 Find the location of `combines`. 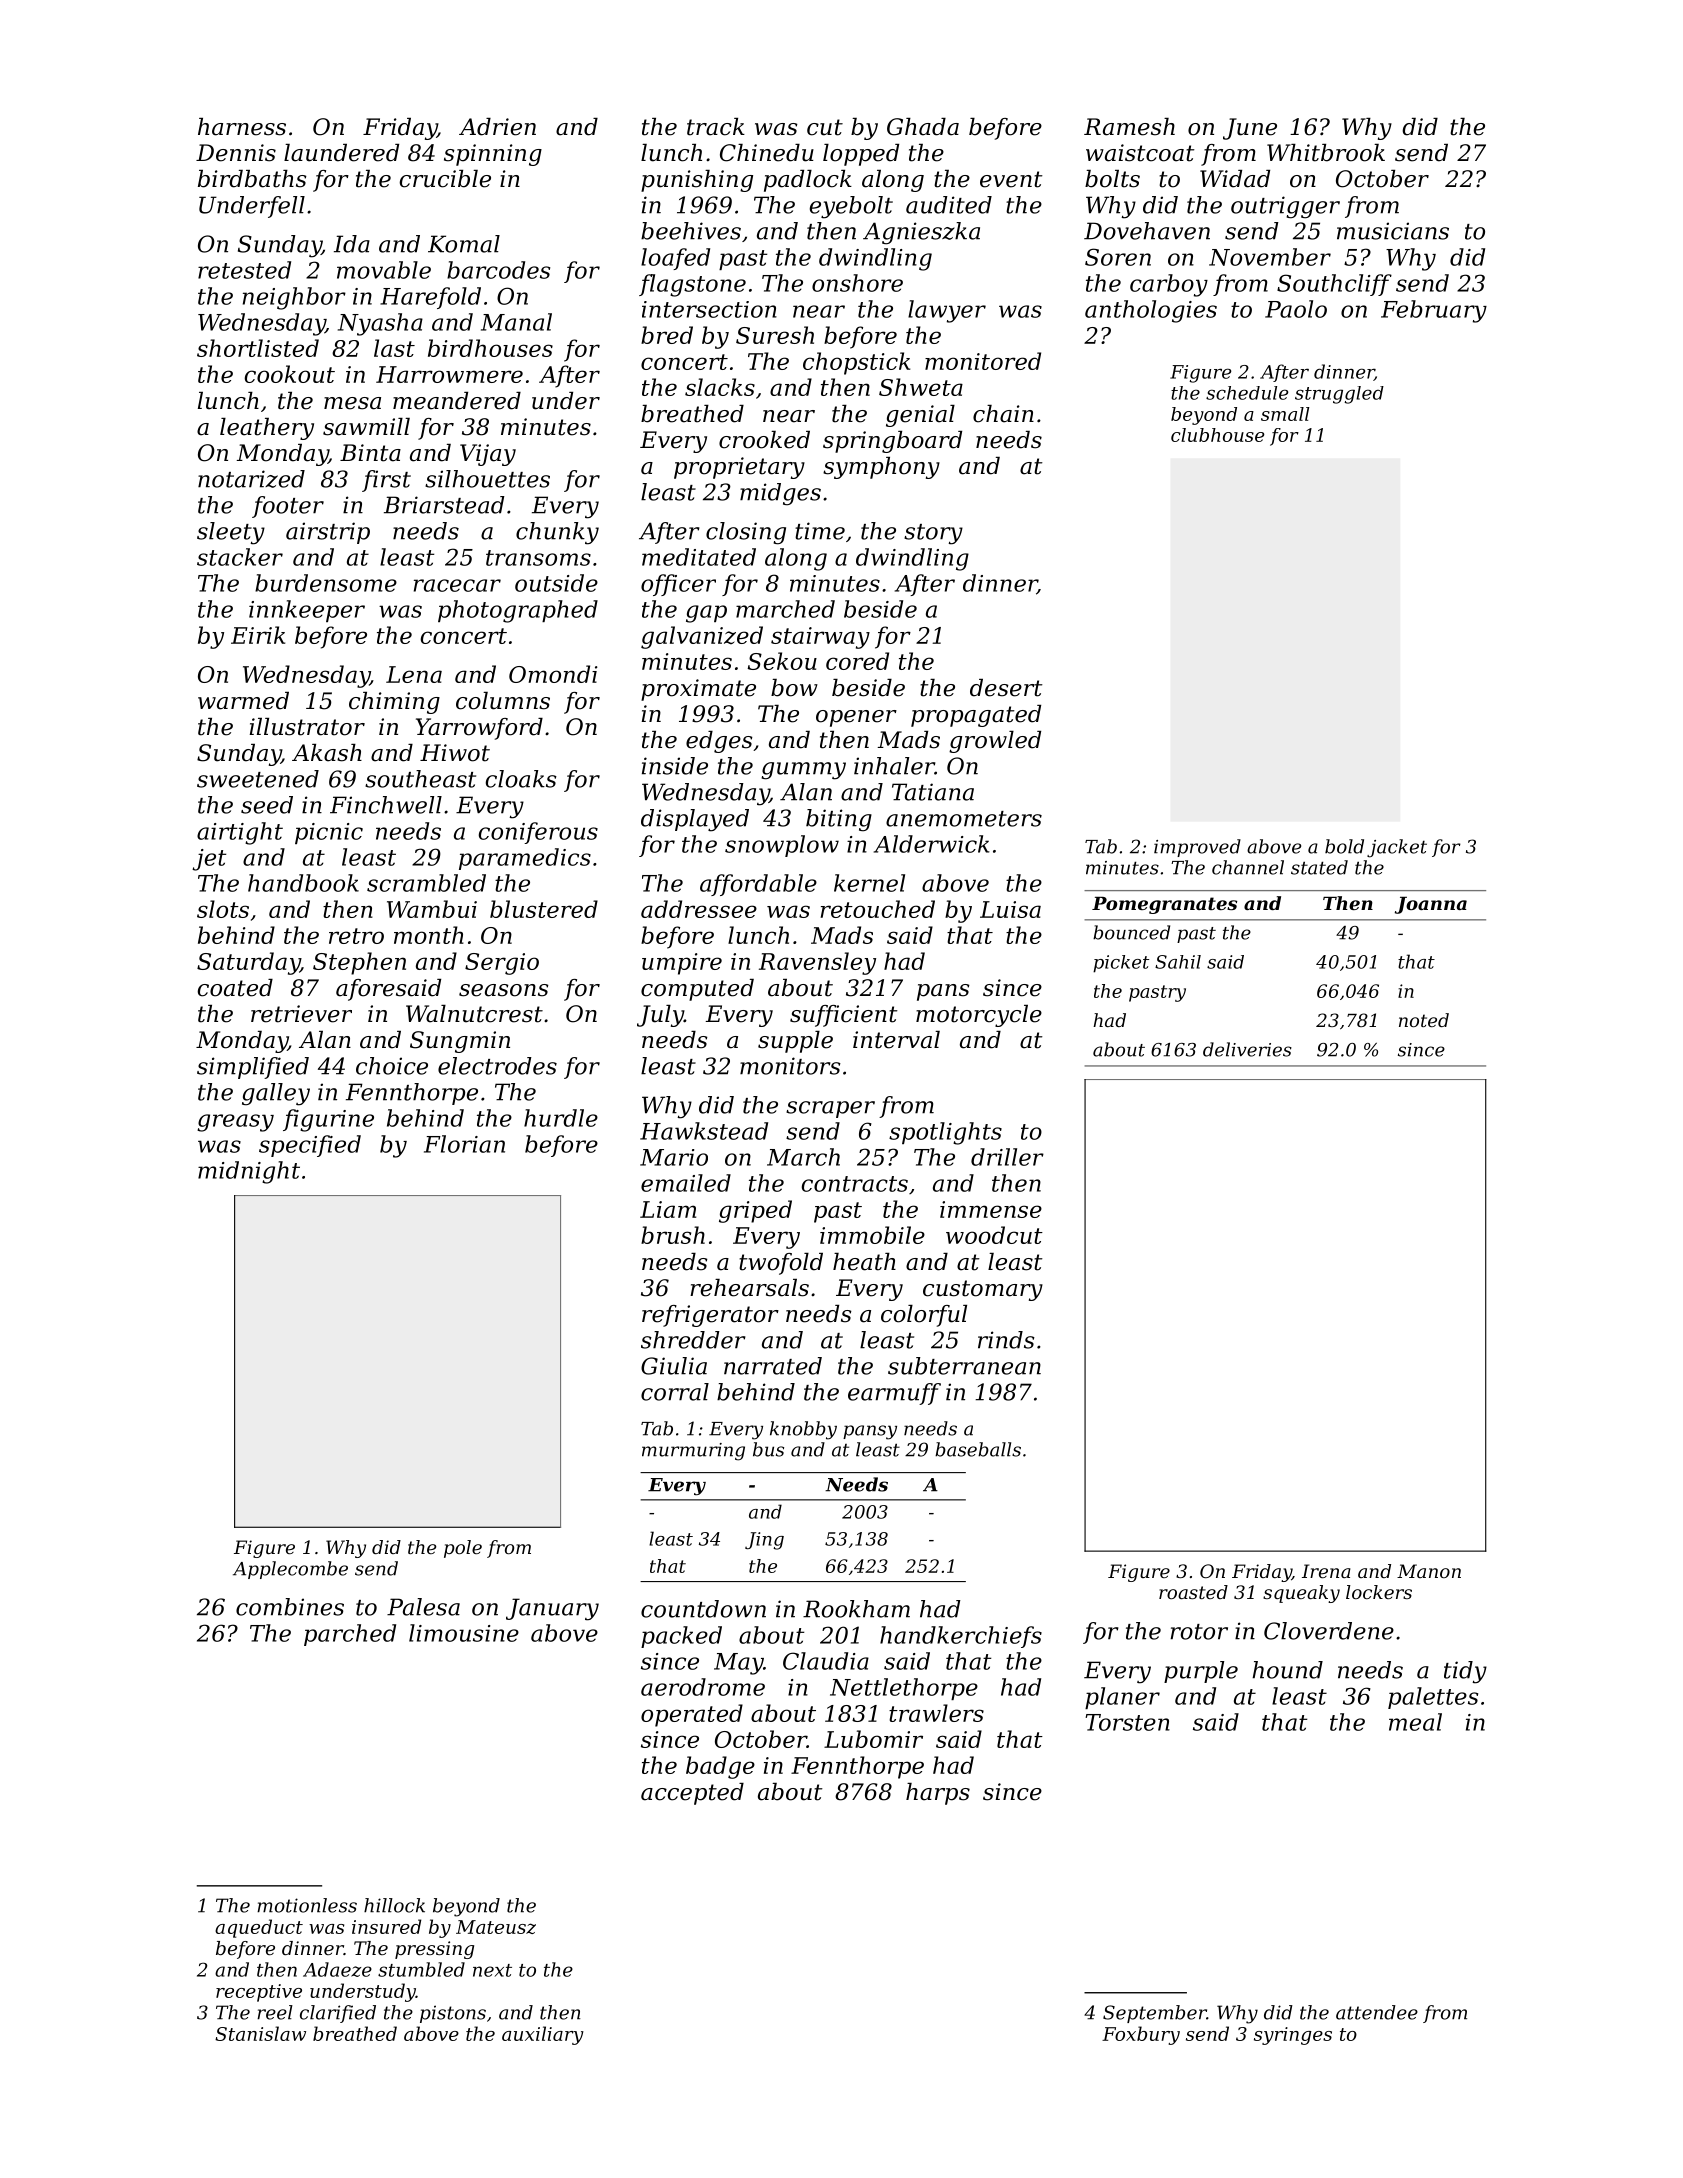

combines is located at coordinates (290, 1607).
